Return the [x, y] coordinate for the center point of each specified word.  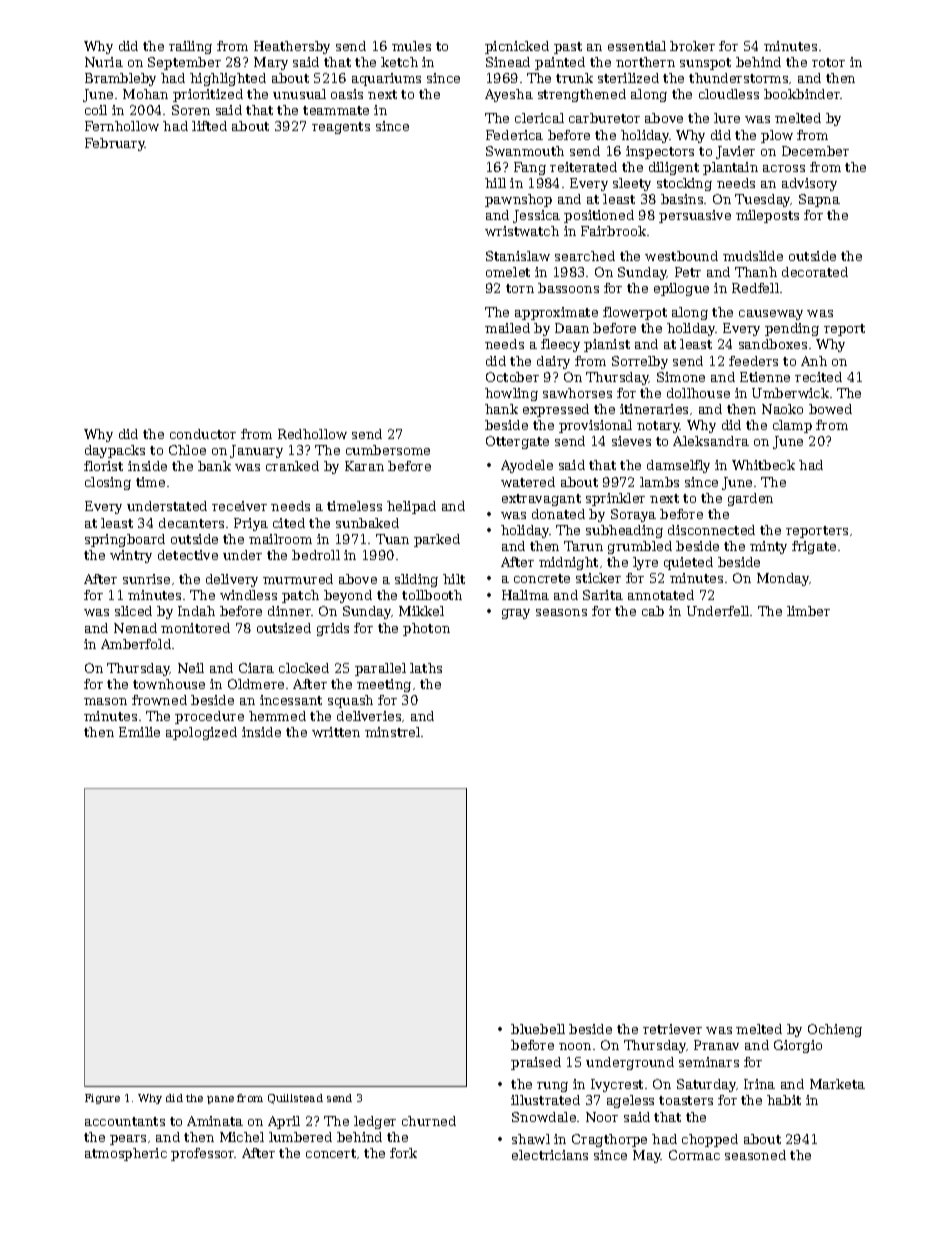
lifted [209, 126]
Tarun [583, 546]
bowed [830, 409]
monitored [195, 628]
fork [403, 1153]
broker [692, 46]
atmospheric [126, 1154]
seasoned [755, 1155]
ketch [399, 62]
